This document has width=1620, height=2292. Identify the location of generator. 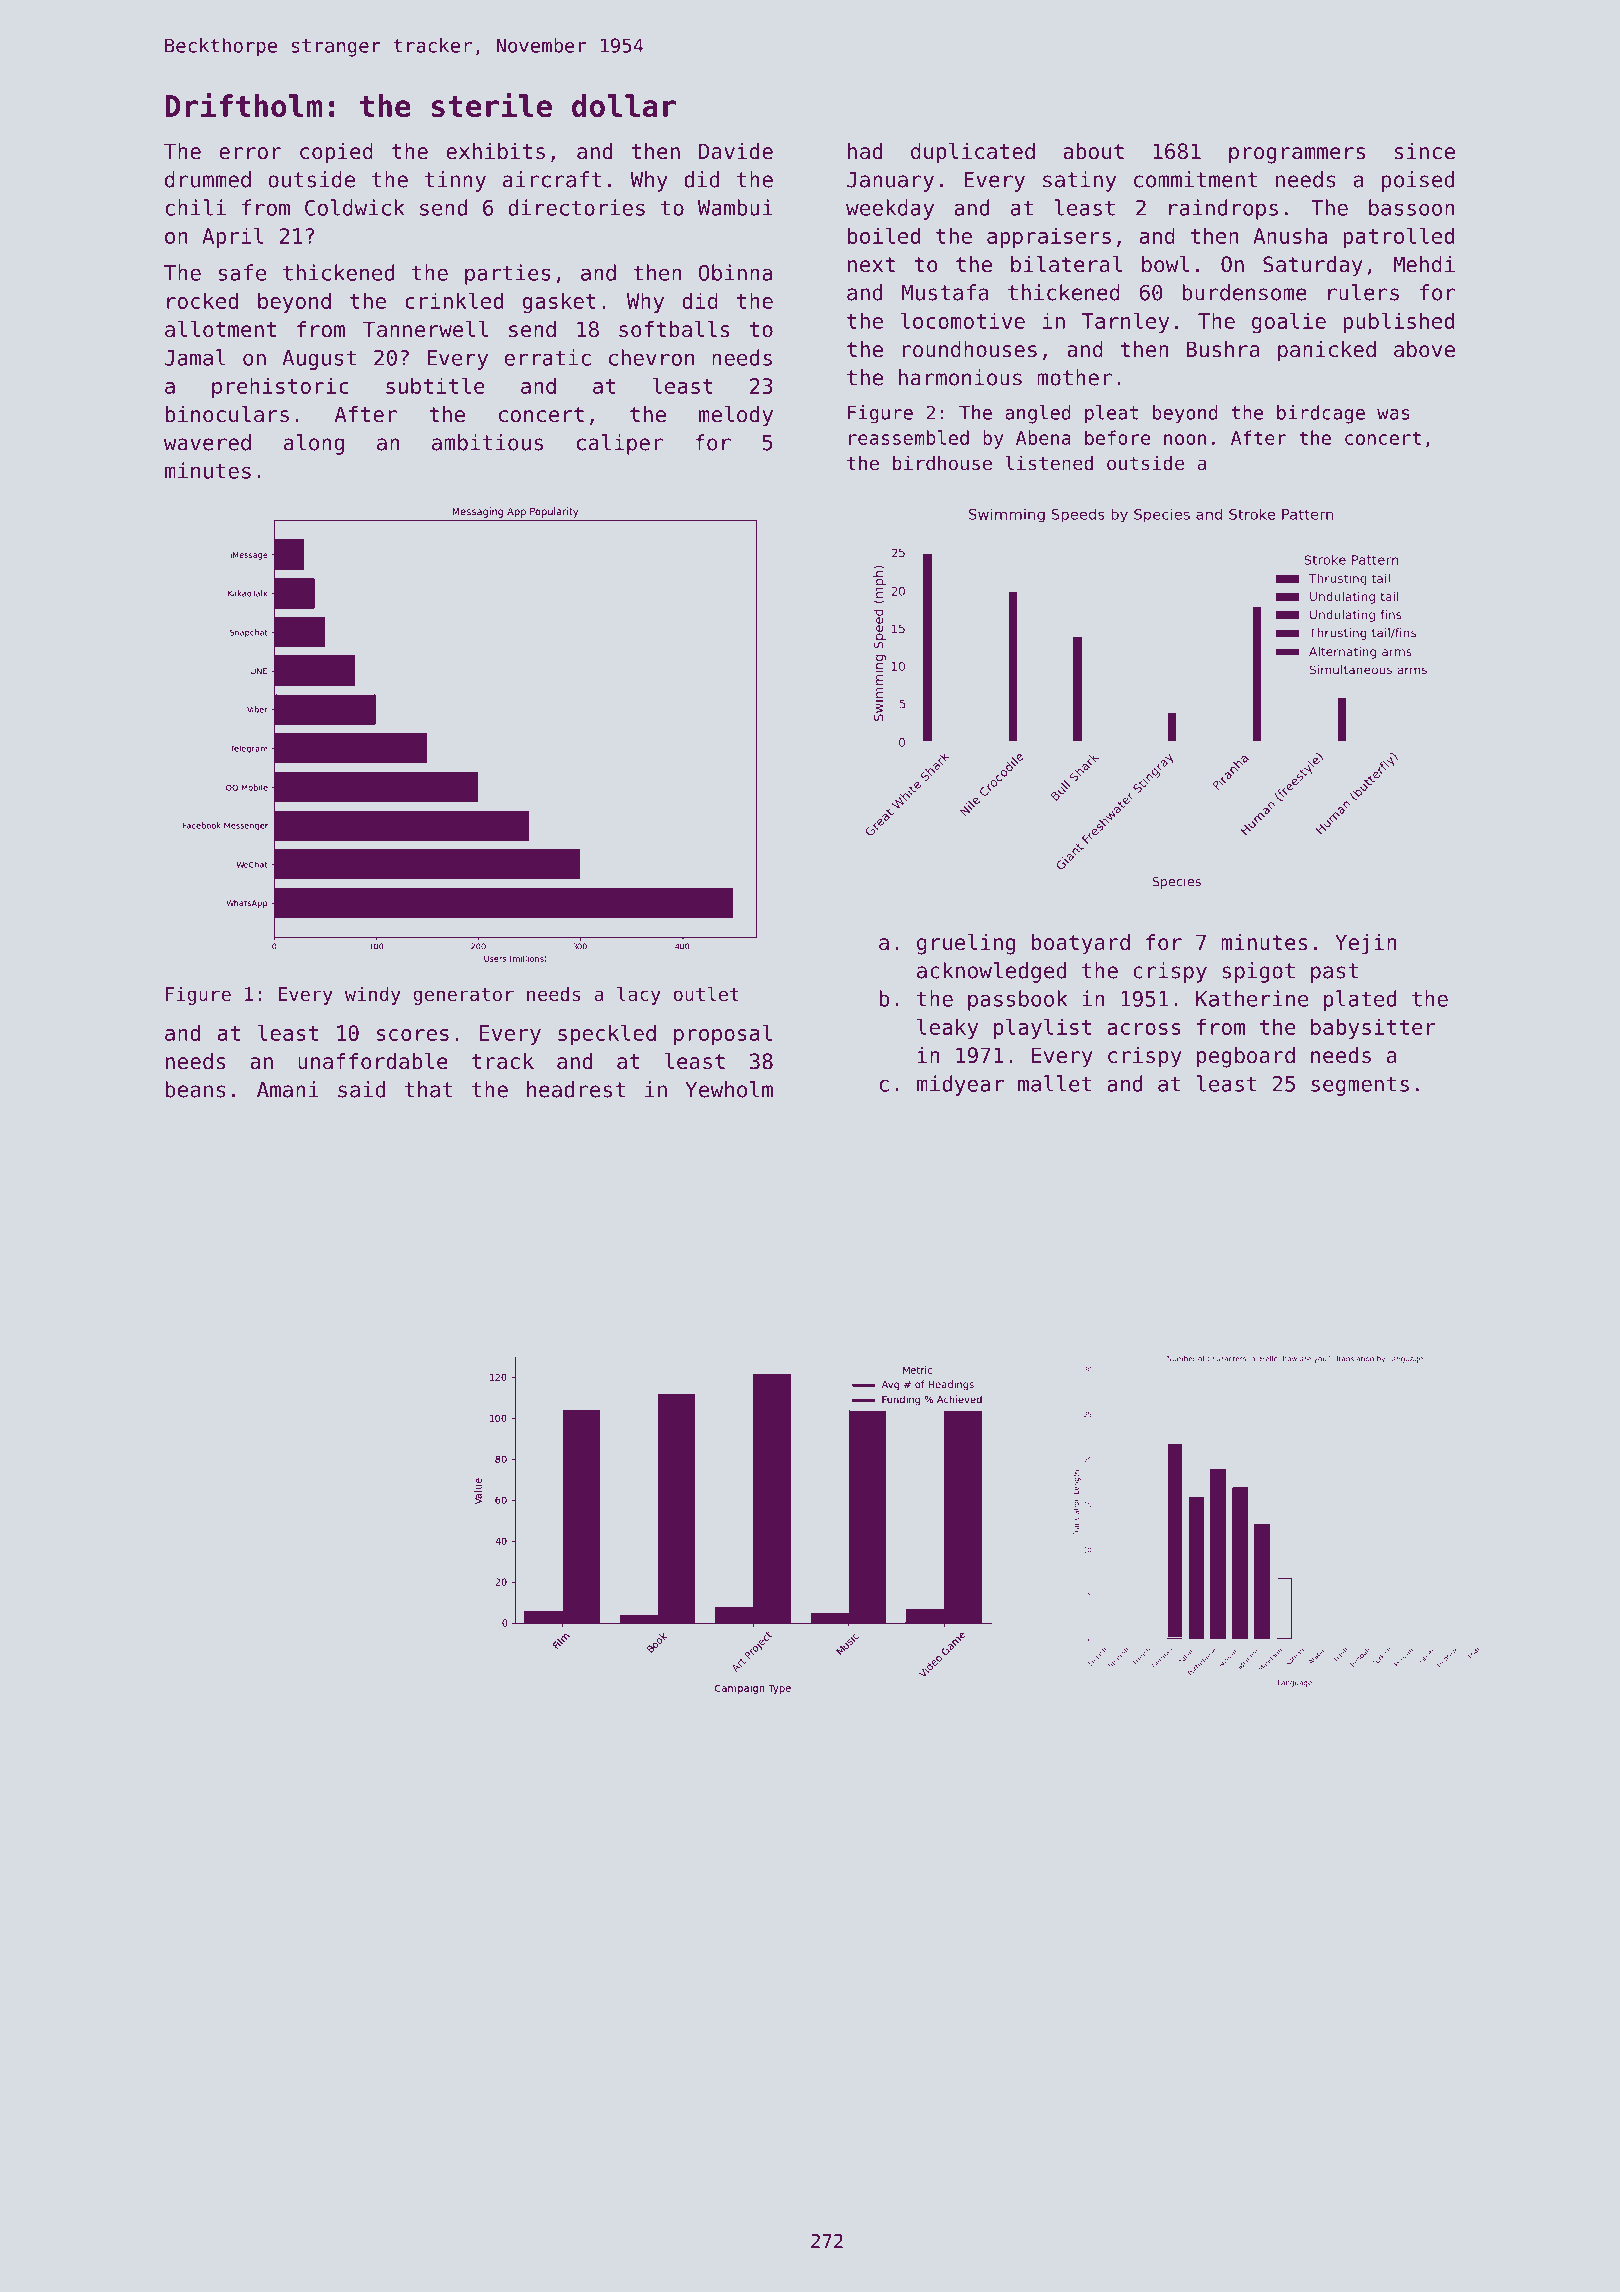
(463, 996).
